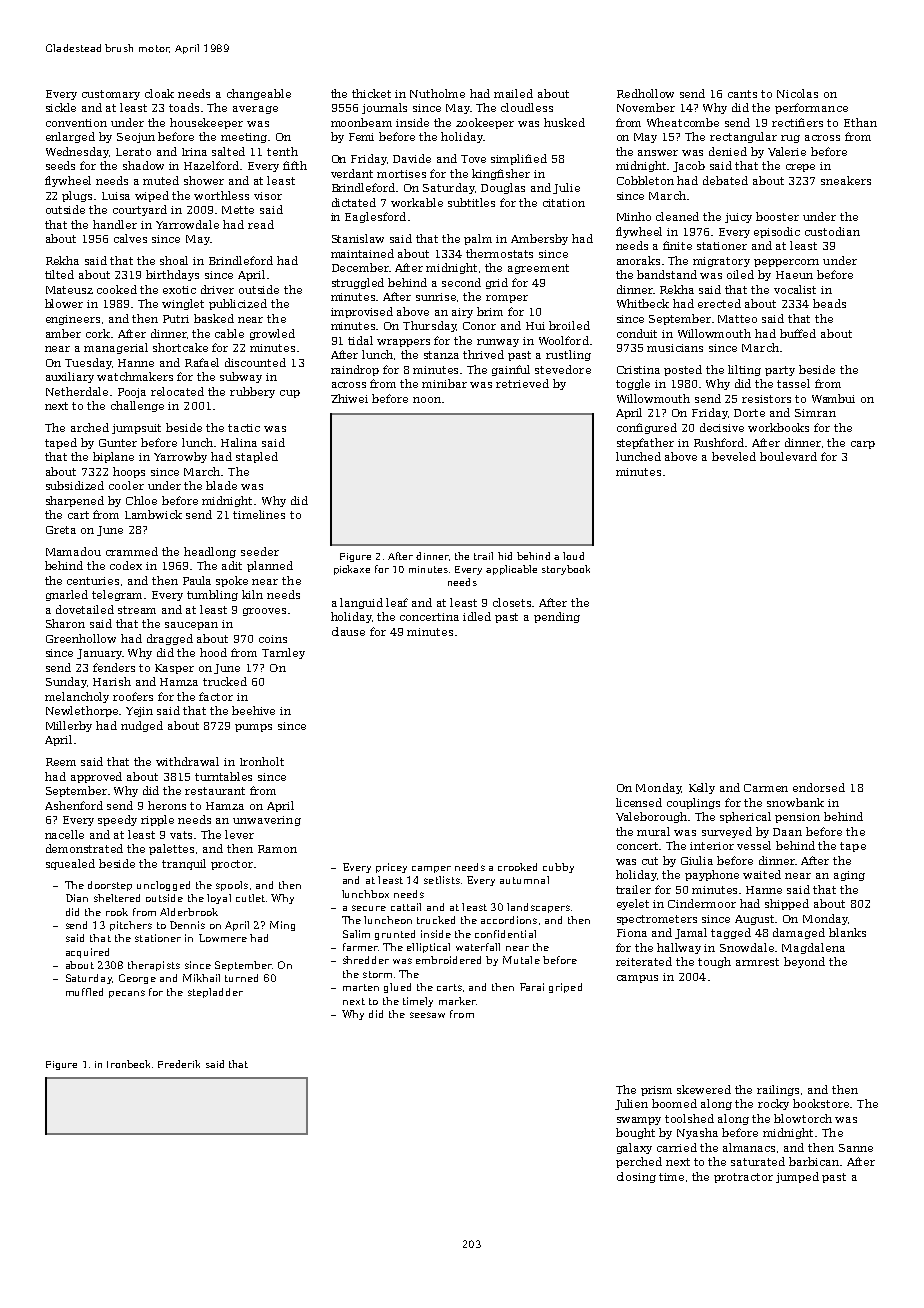 This screenshot has width=924, height=1308. I want to click on jumped, so click(797, 1177).
